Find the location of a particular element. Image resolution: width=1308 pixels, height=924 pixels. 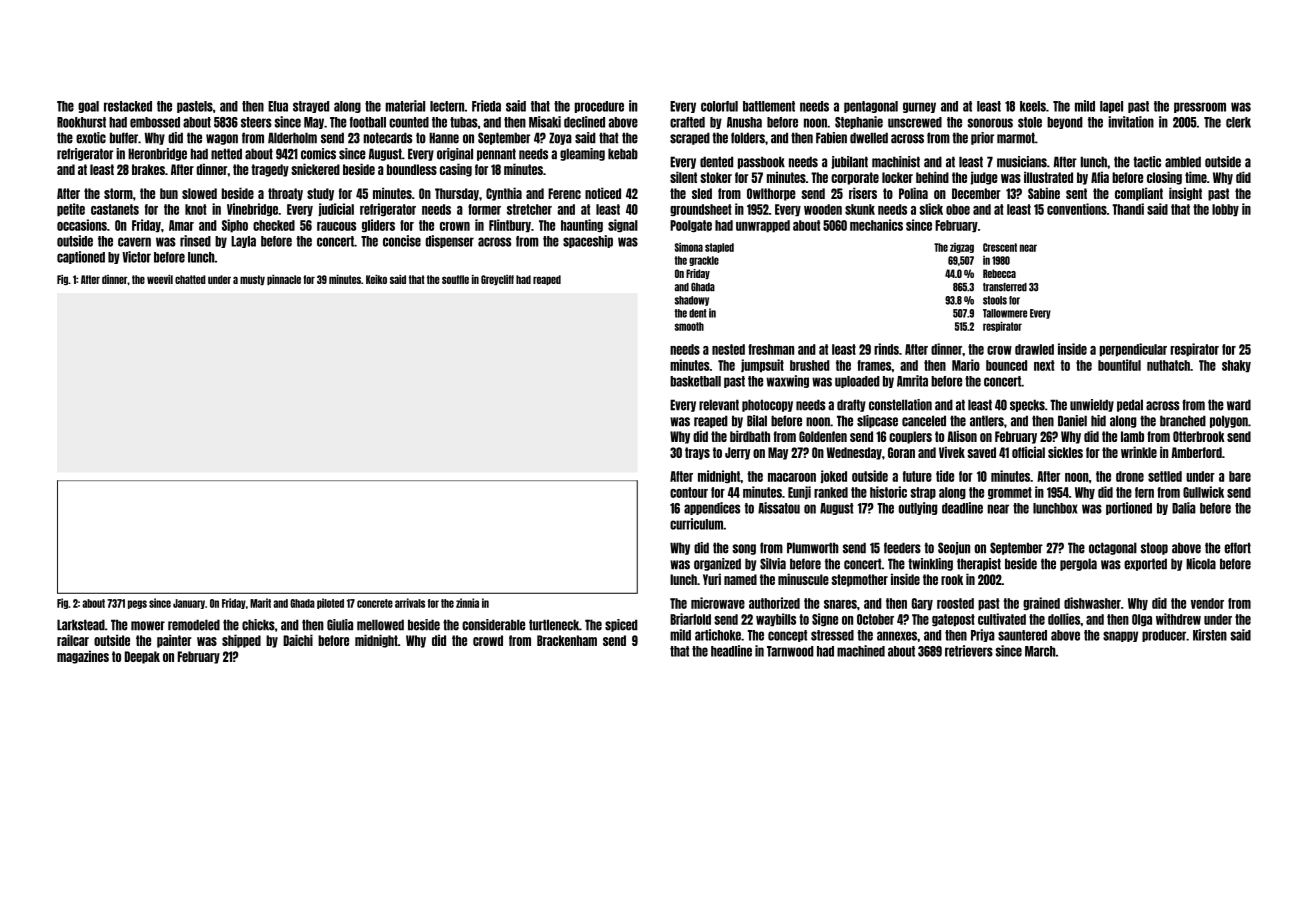

lobby is located at coordinates (1225, 210).
